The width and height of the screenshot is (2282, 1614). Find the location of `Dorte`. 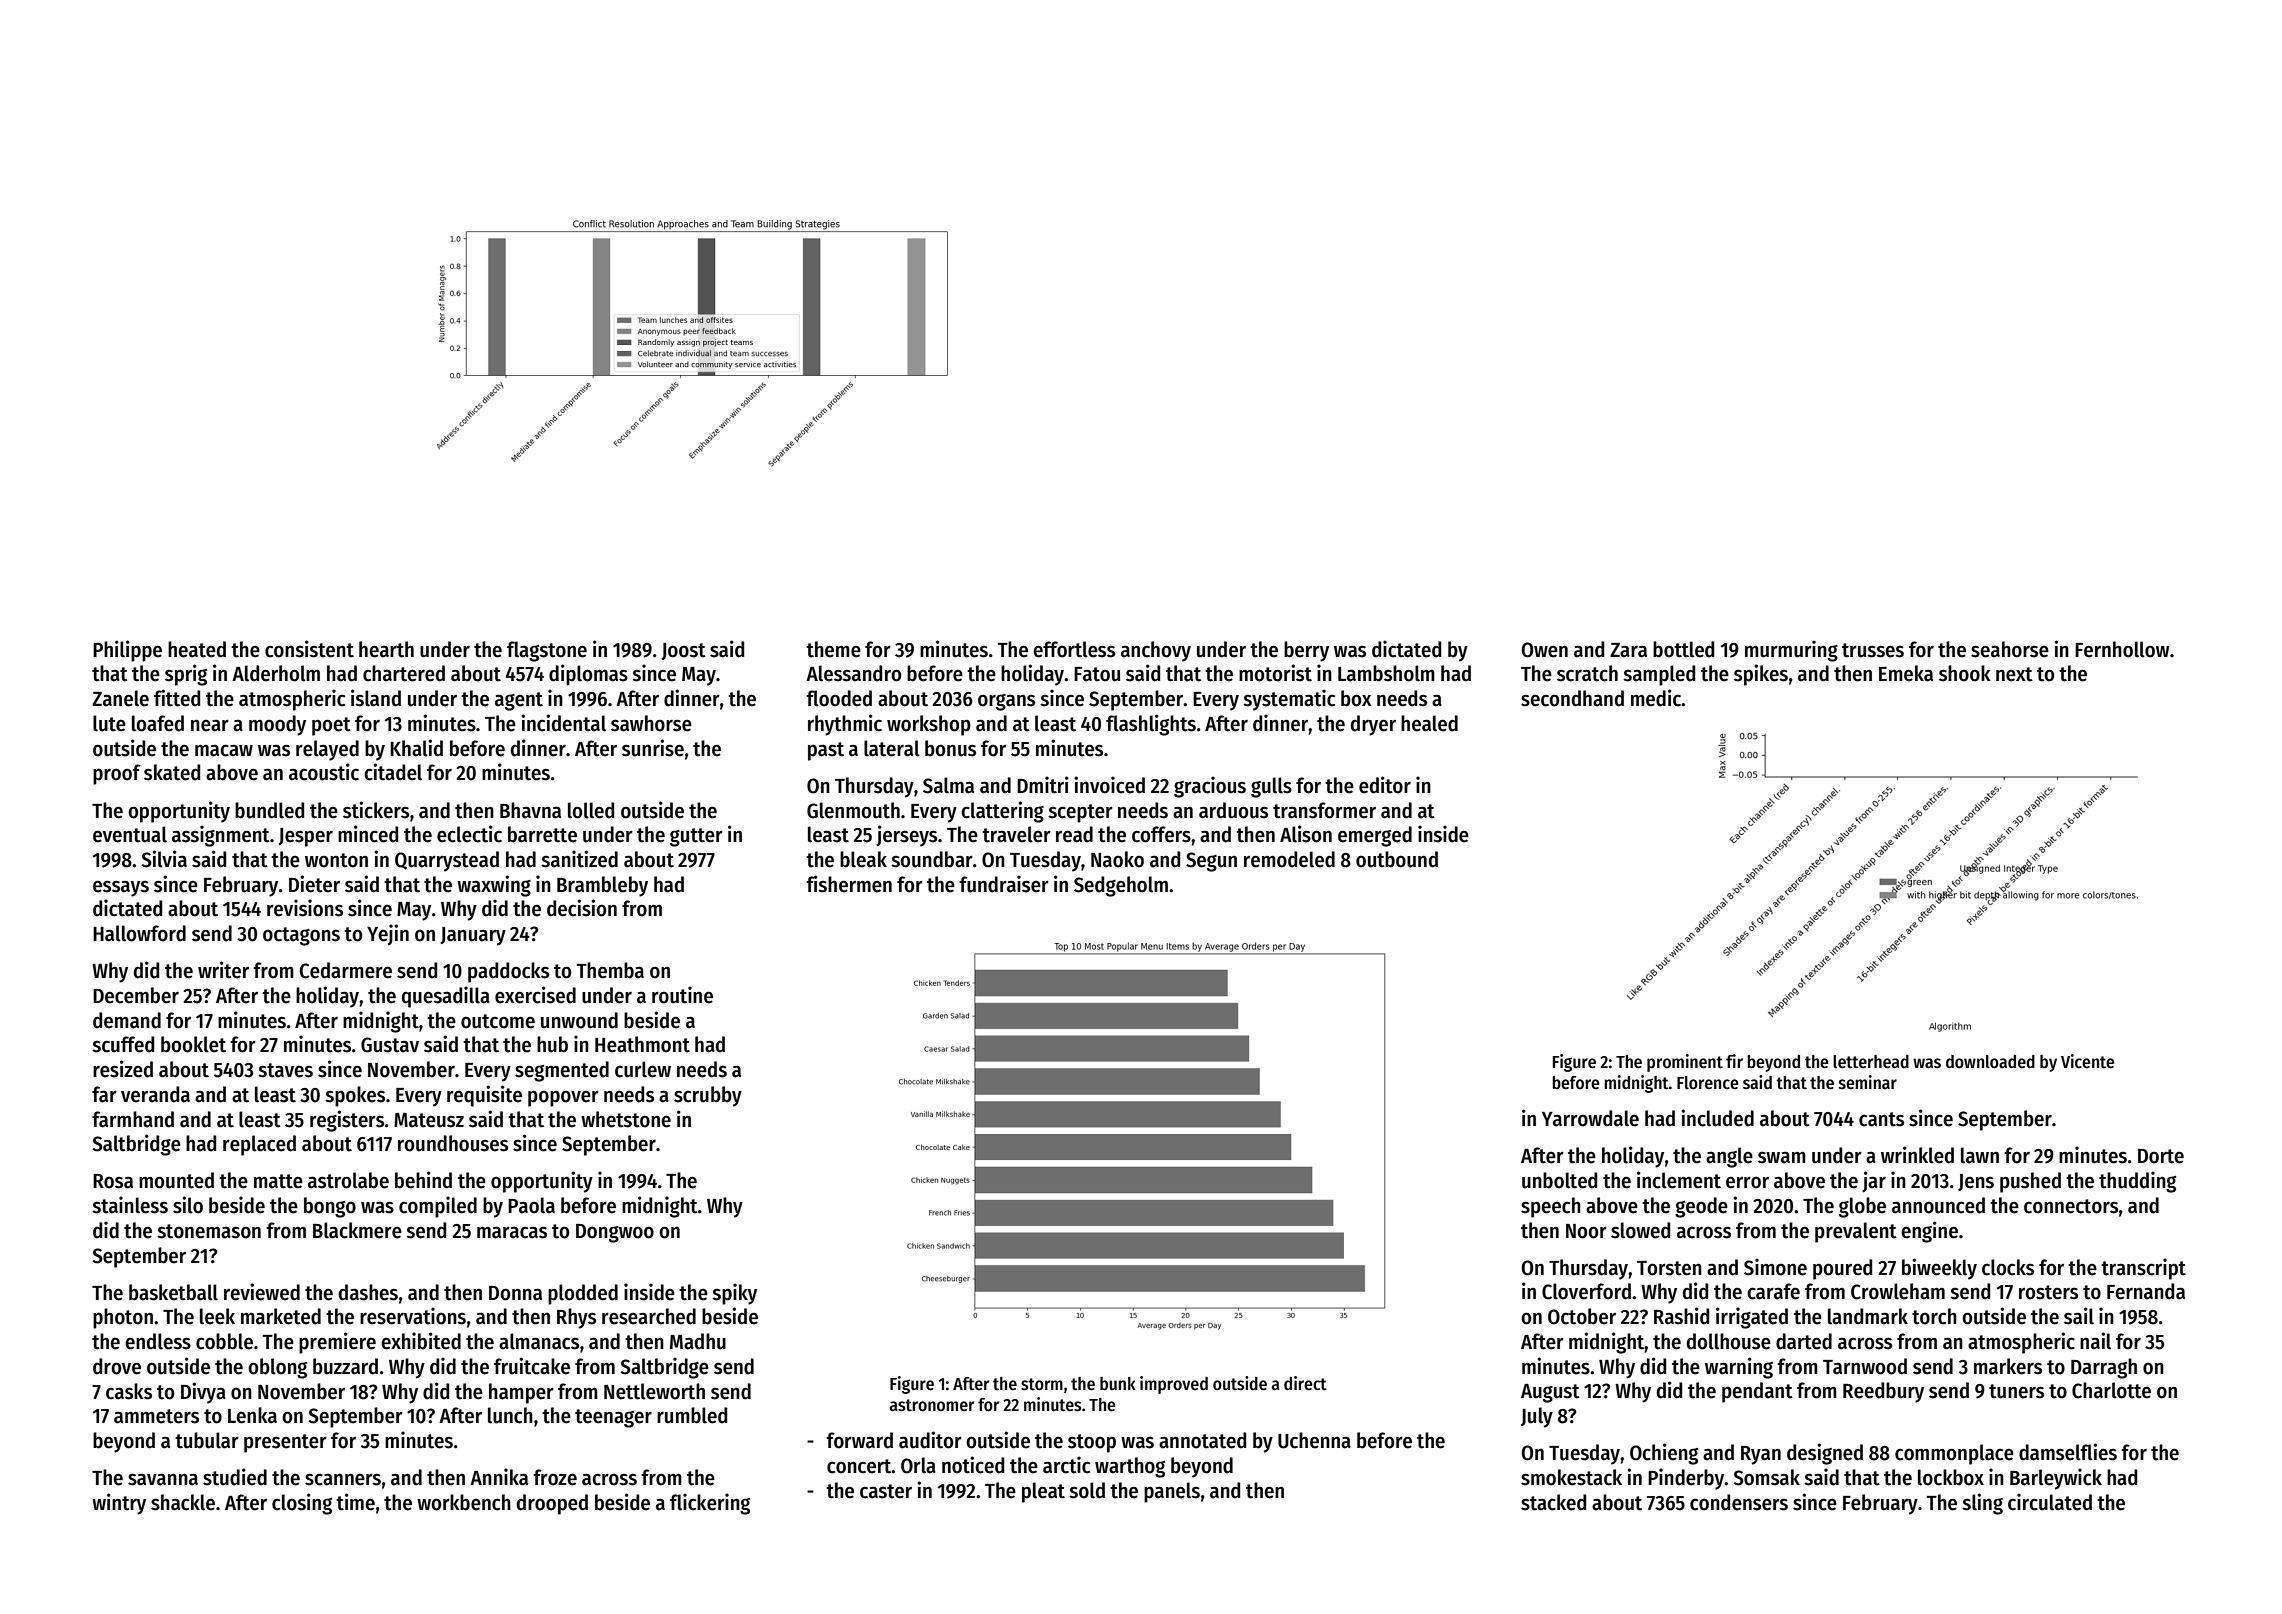

Dorte is located at coordinates (2161, 1156).
